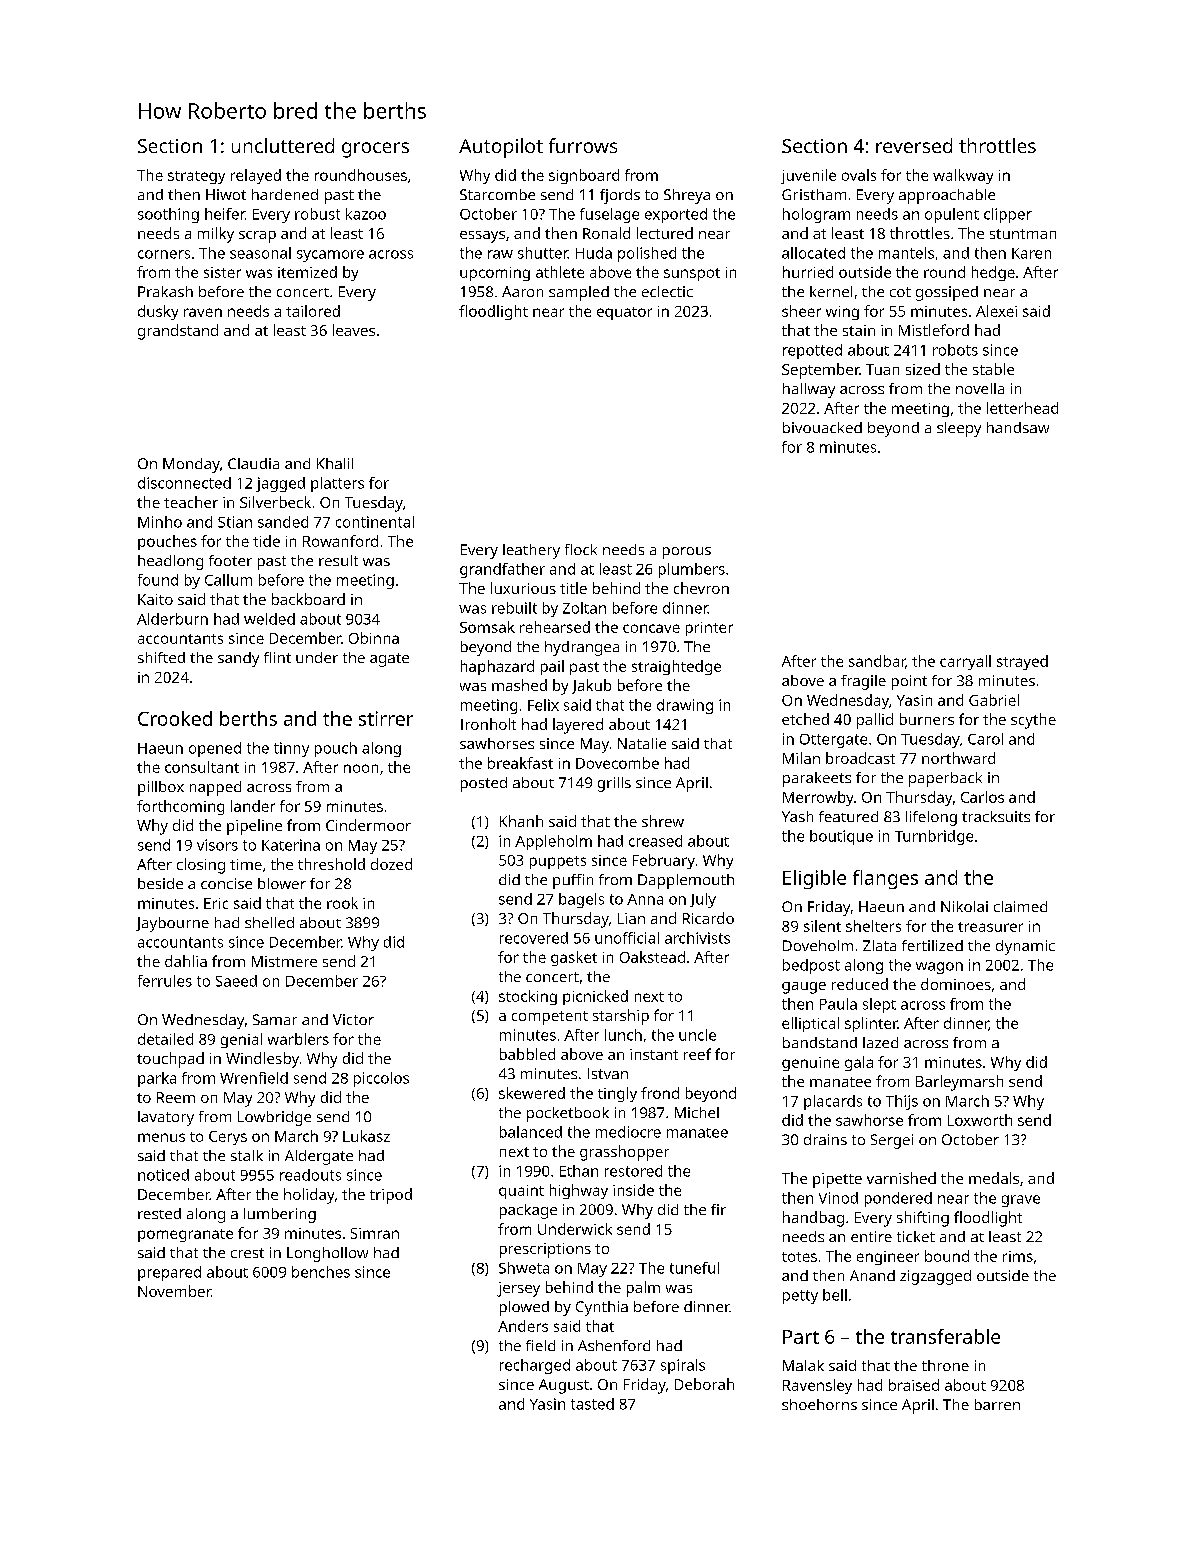 This document has width=1198, height=1550. I want to click on November, so click(174, 1291).
